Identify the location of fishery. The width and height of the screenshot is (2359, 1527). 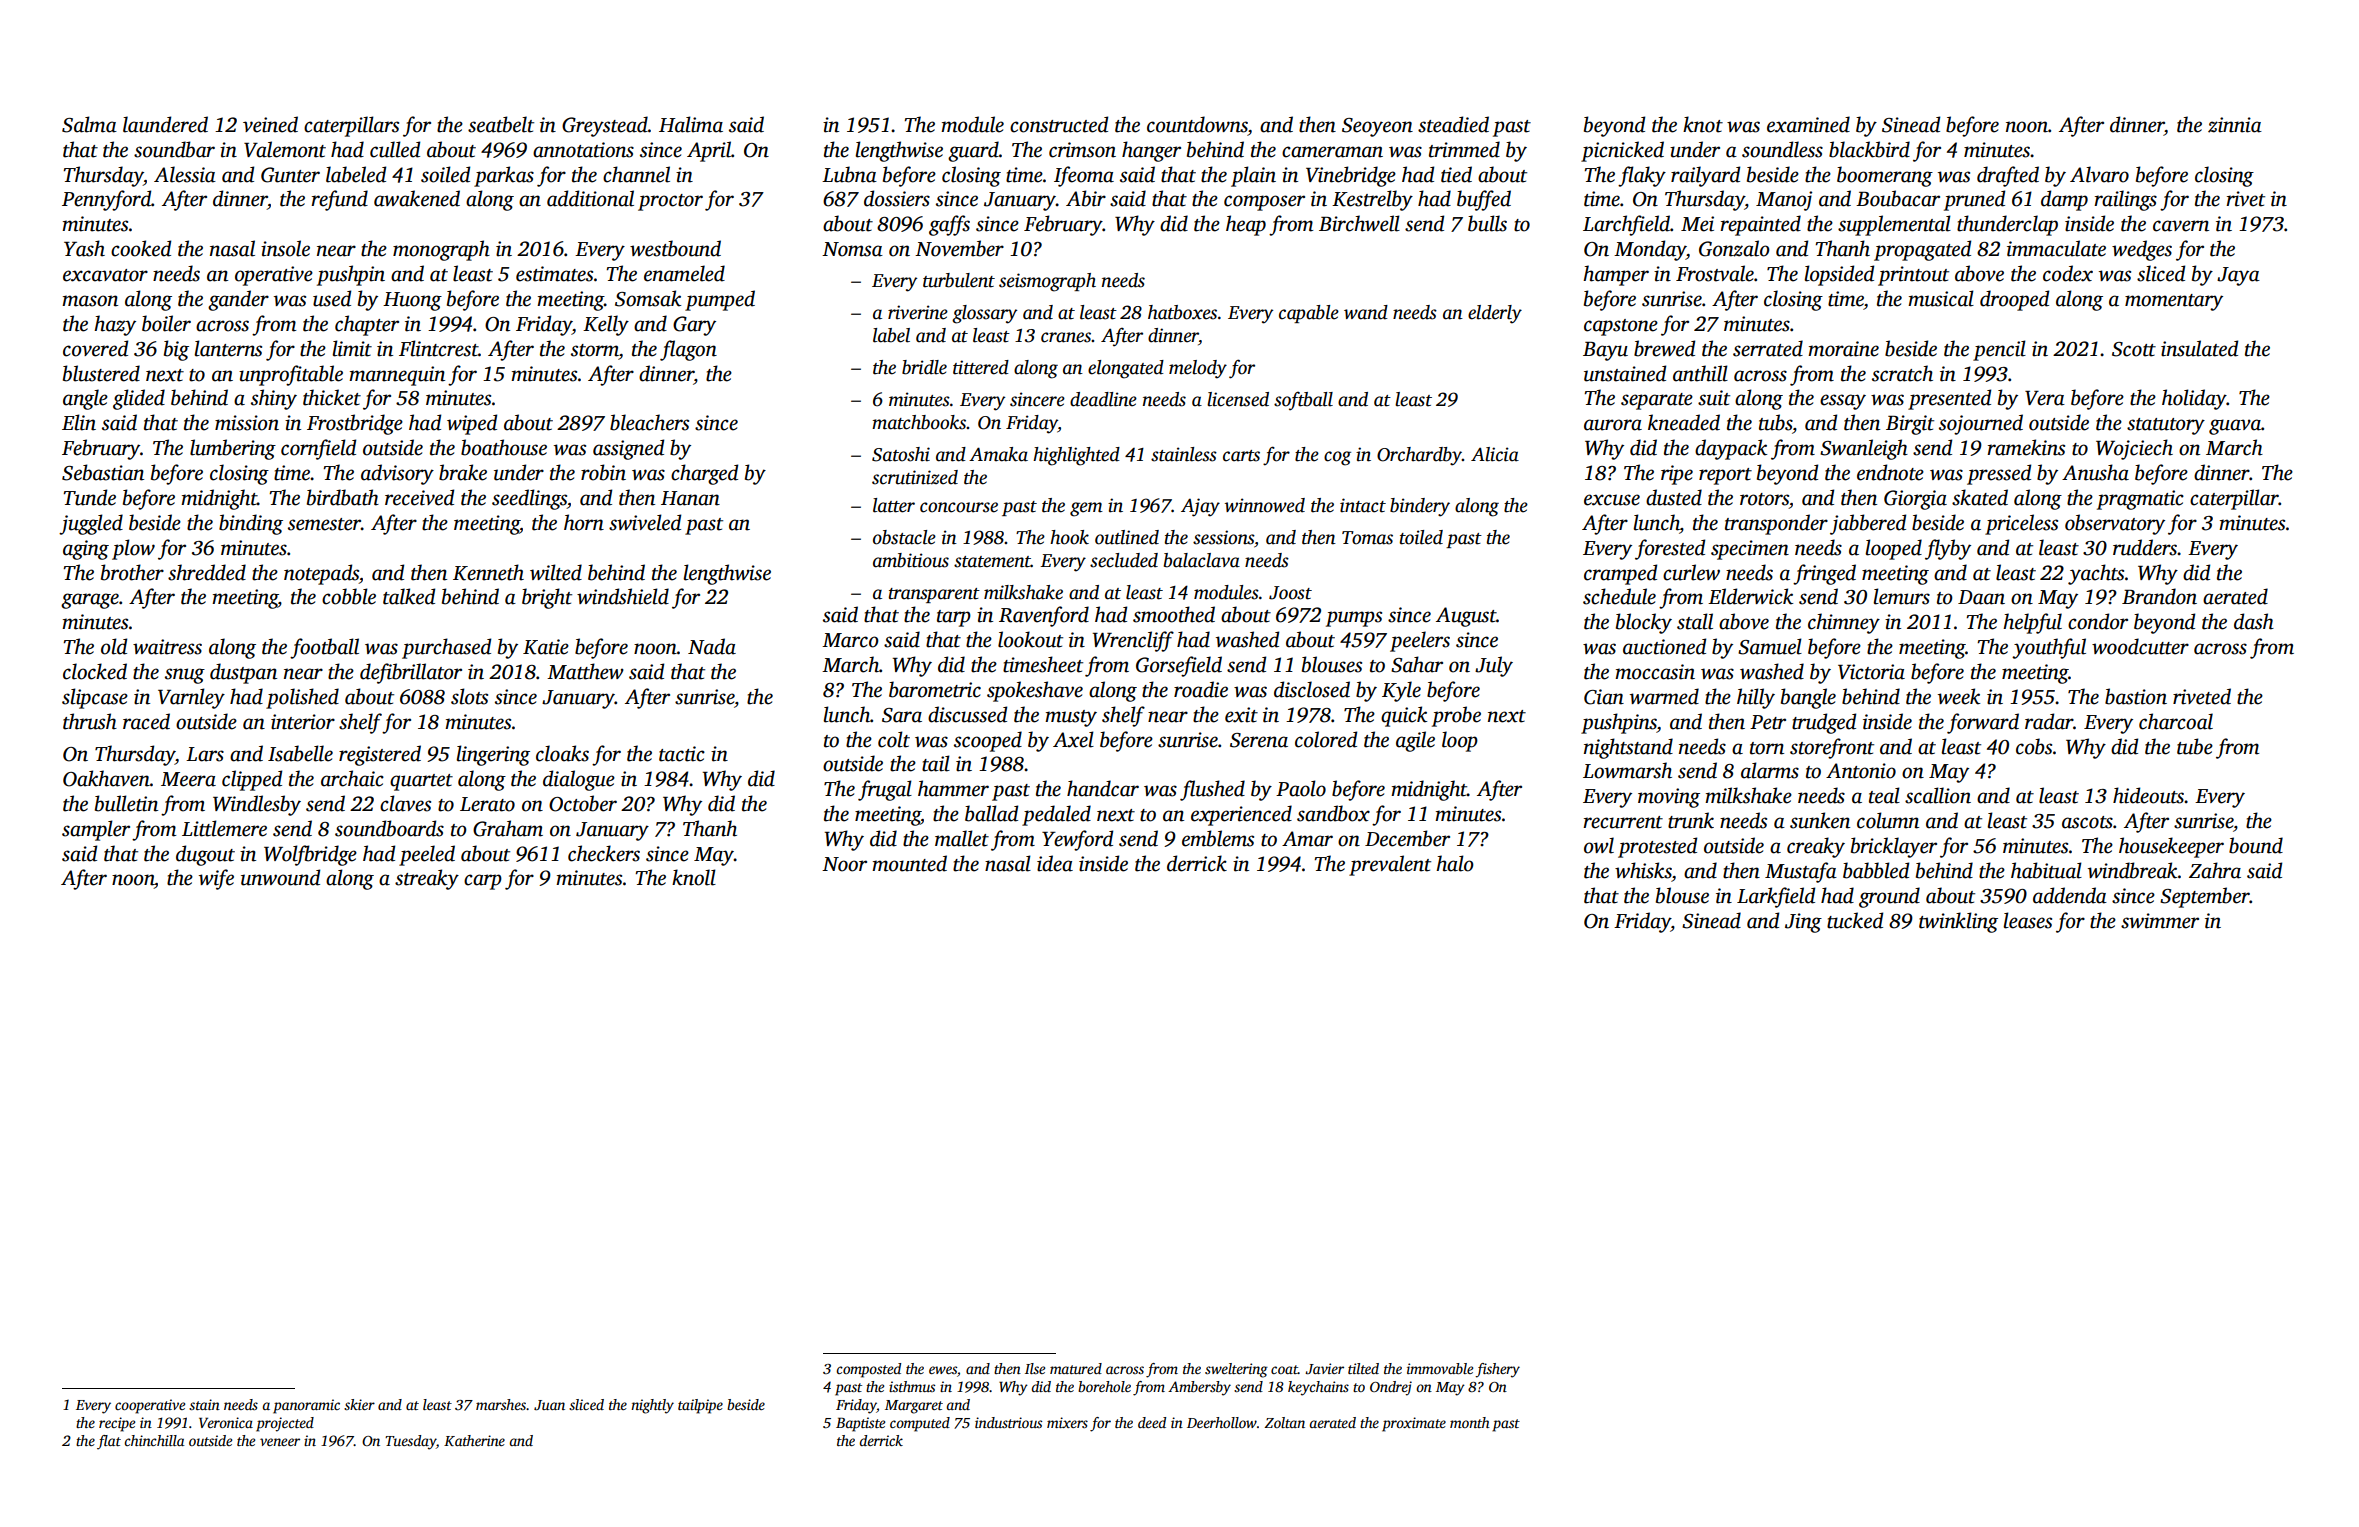
(1497, 1370).
